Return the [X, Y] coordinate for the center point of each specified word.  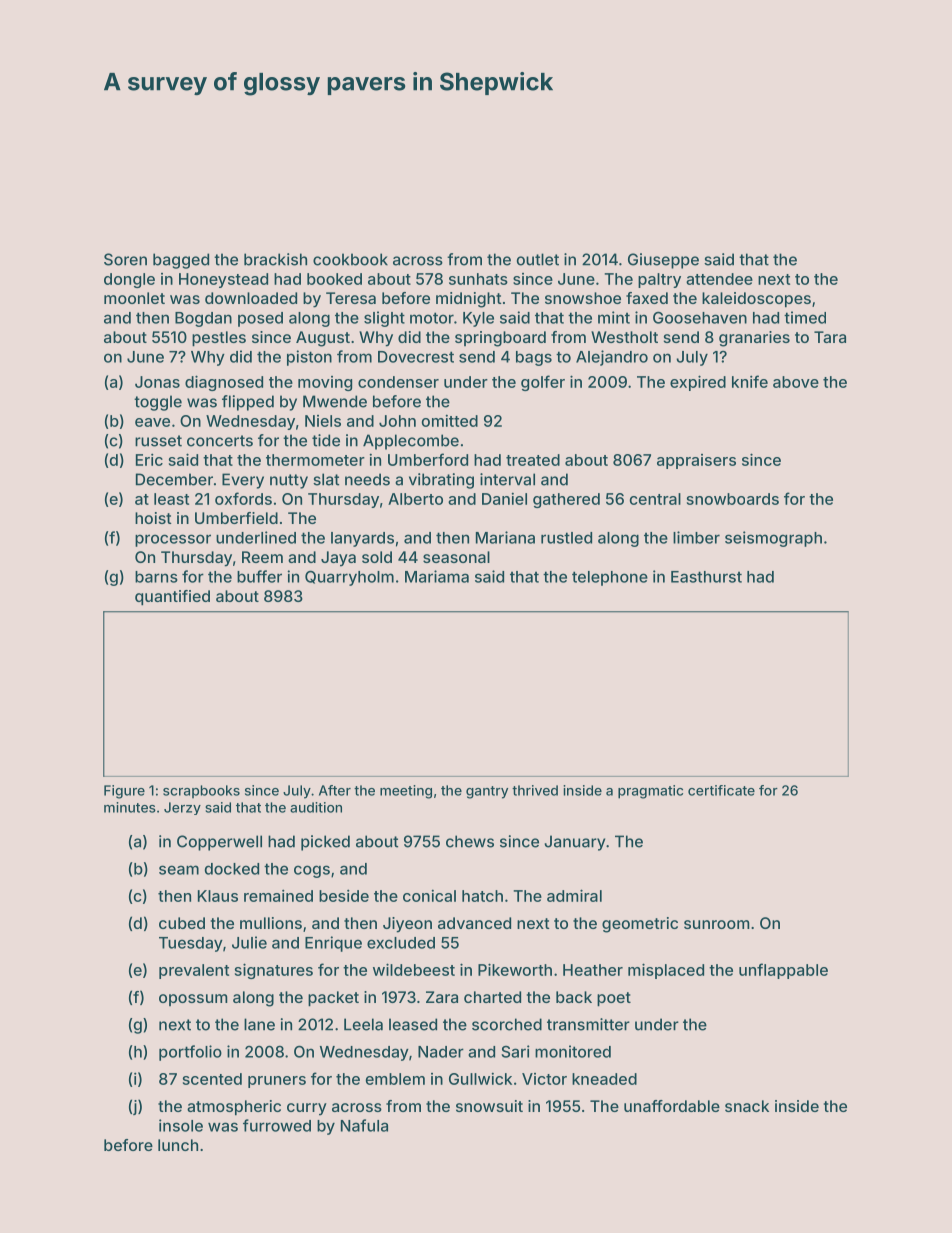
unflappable [783, 971]
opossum [193, 1000]
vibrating [441, 481]
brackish [275, 259]
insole [181, 1125]
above [796, 382]
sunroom [717, 924]
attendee [719, 279]
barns [156, 577]
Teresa [351, 298]
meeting [406, 792]
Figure [124, 792]
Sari [515, 1051]
